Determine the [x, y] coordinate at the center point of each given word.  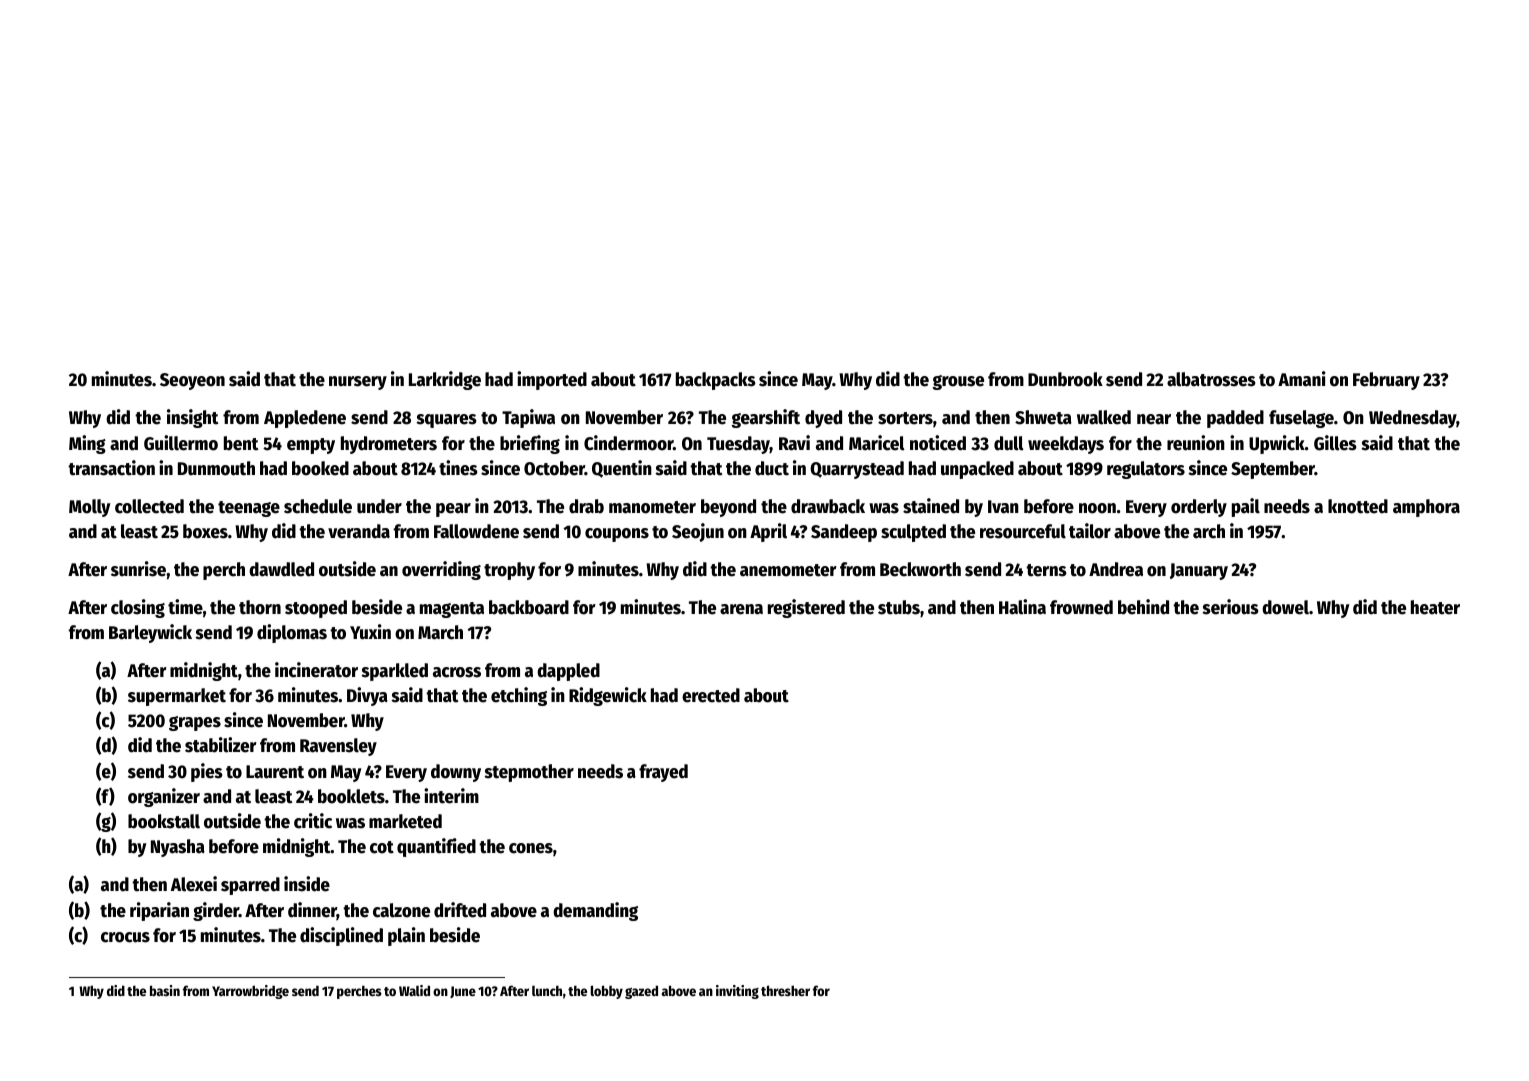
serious [1230, 607]
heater [1435, 607]
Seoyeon [192, 381]
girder [216, 911]
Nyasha [178, 848]
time [185, 607]
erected [711, 695]
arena [741, 609]
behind [1143, 607]
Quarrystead [857, 470]
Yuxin [370, 632]
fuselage [1301, 419]
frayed [663, 773]
